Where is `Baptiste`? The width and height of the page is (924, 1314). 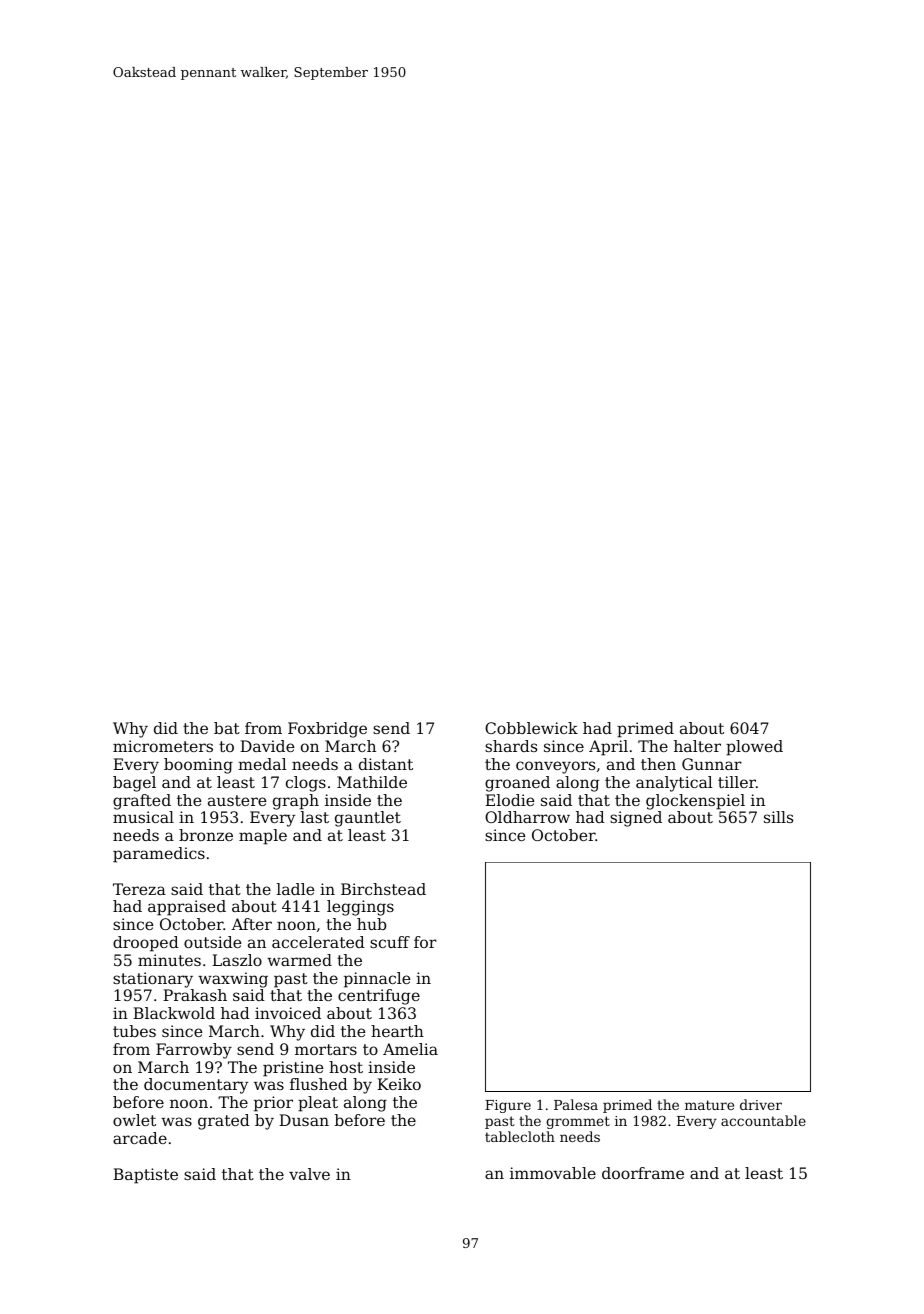
Baptiste is located at coordinates (145, 1176).
